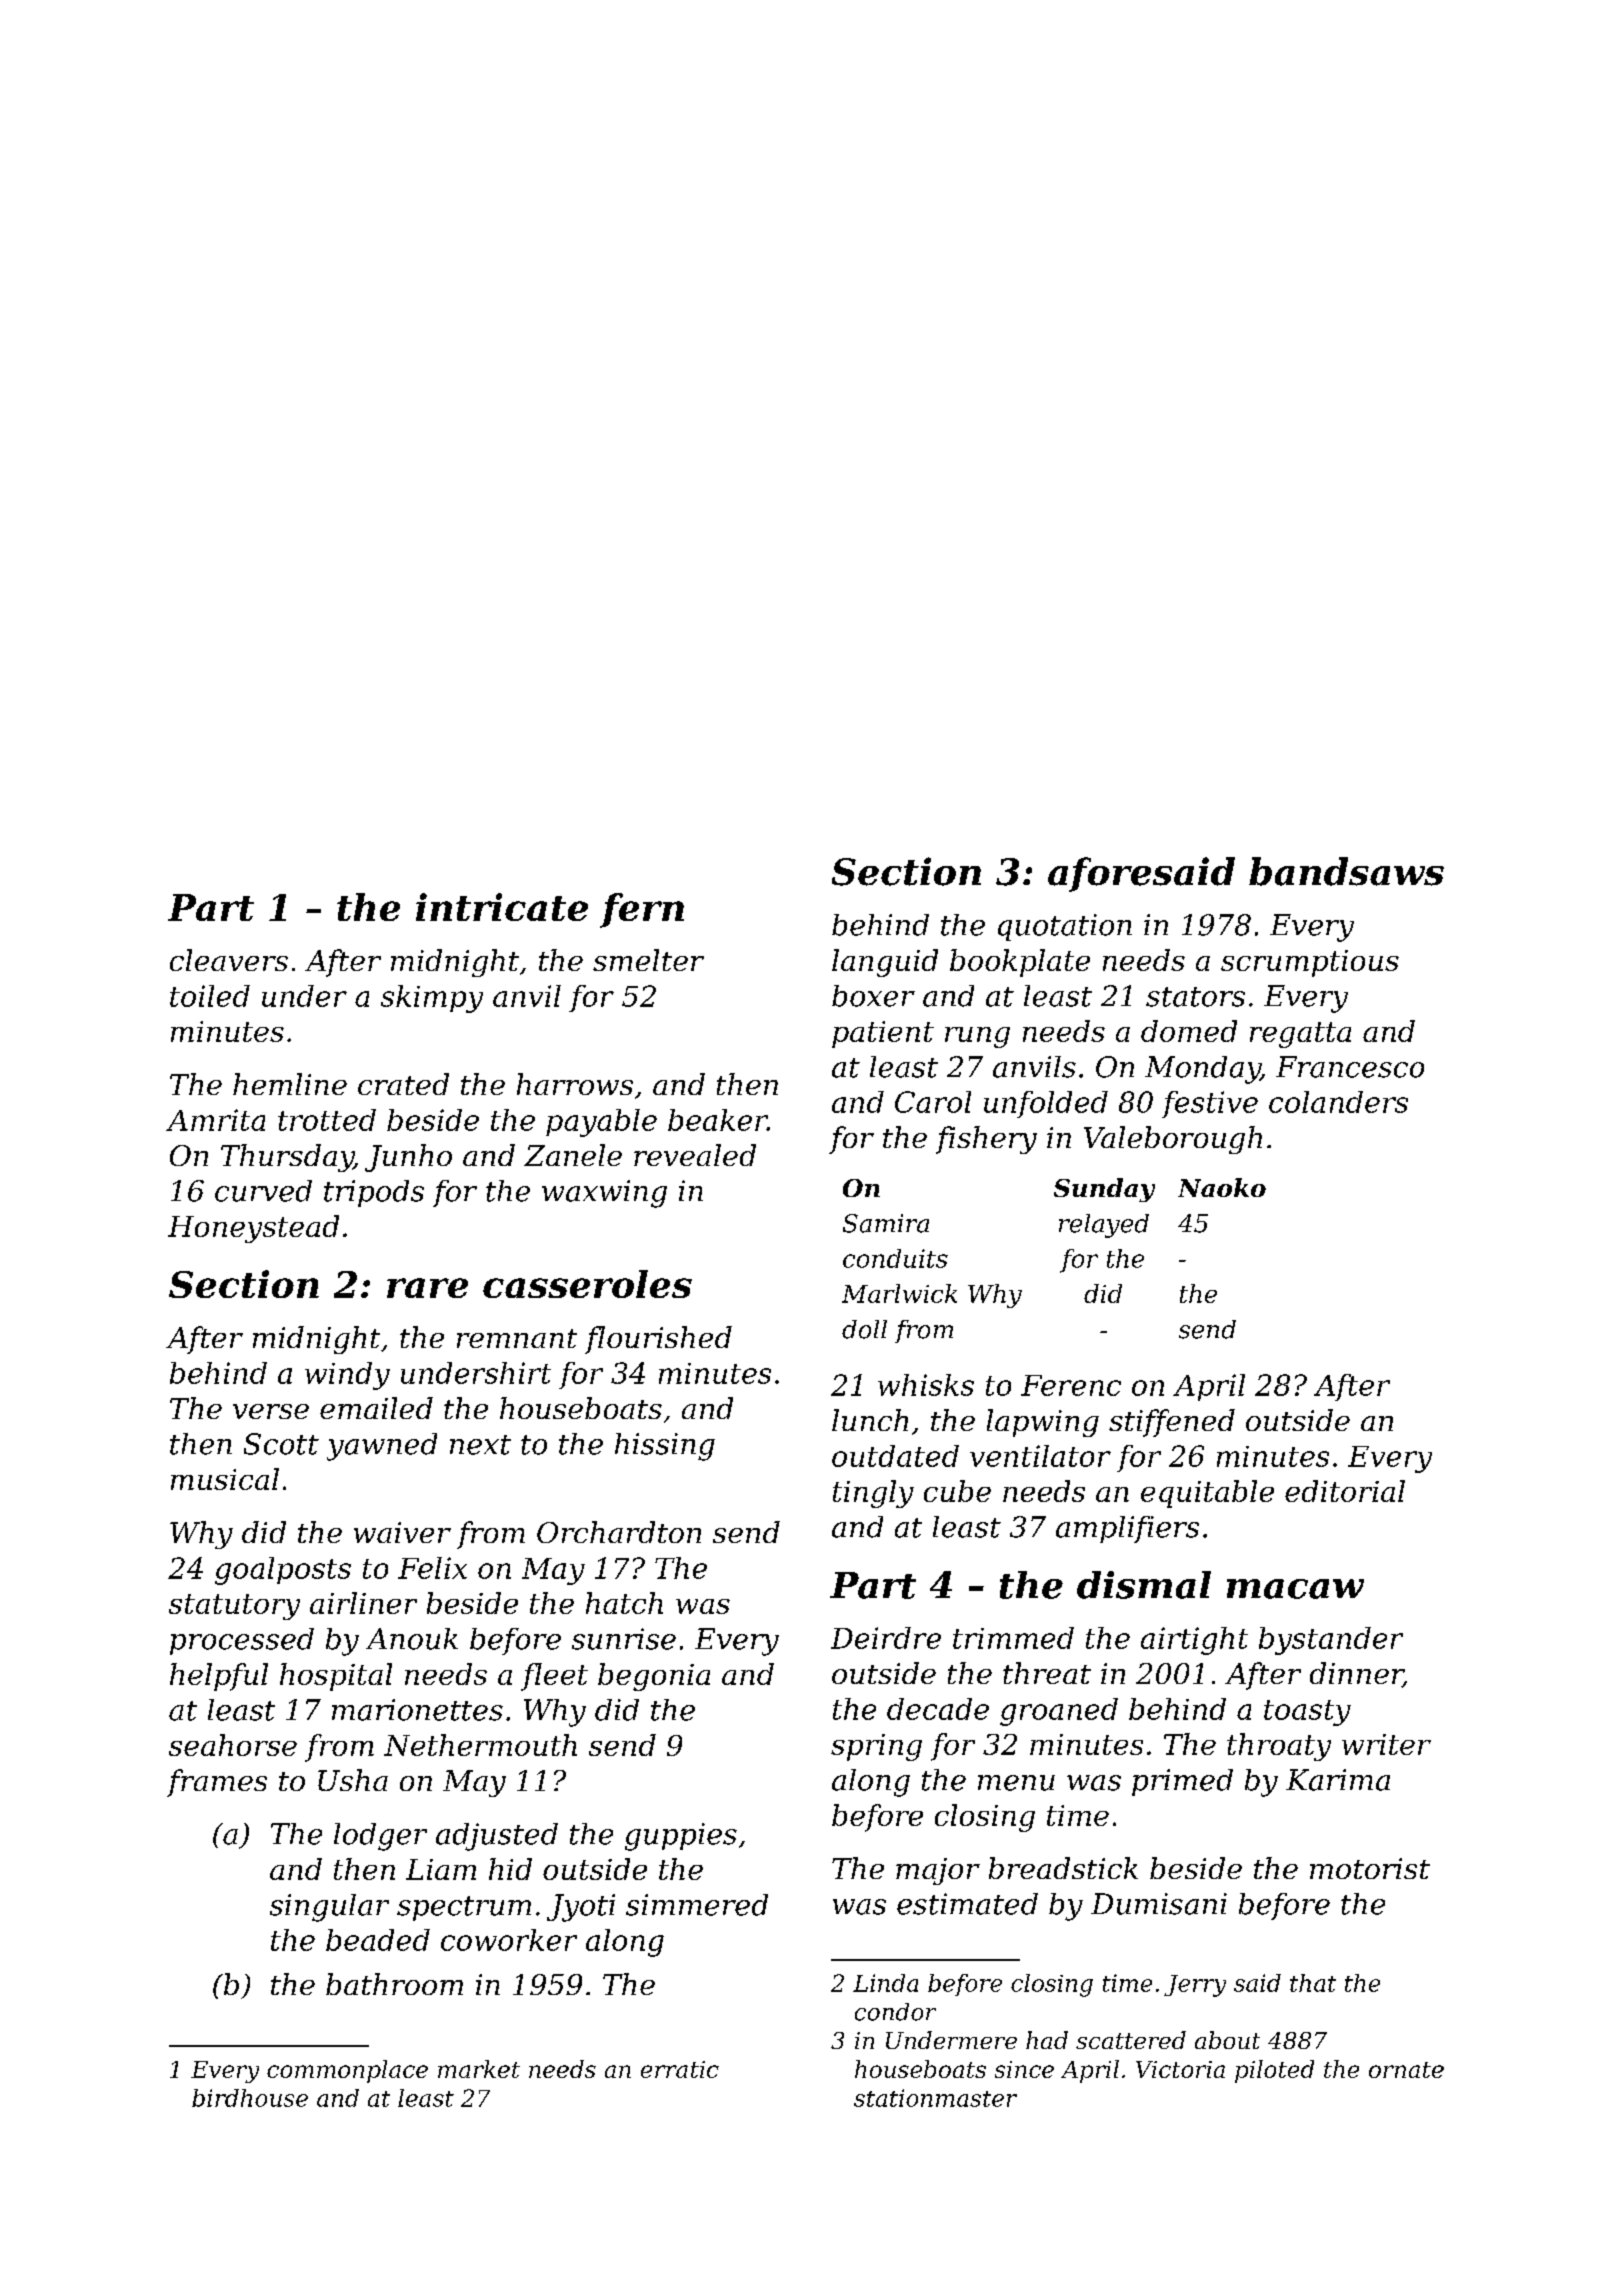 The height and width of the image is (2292, 1620). Describe the element at coordinates (210, 996) in the image. I see `toiled` at that location.
